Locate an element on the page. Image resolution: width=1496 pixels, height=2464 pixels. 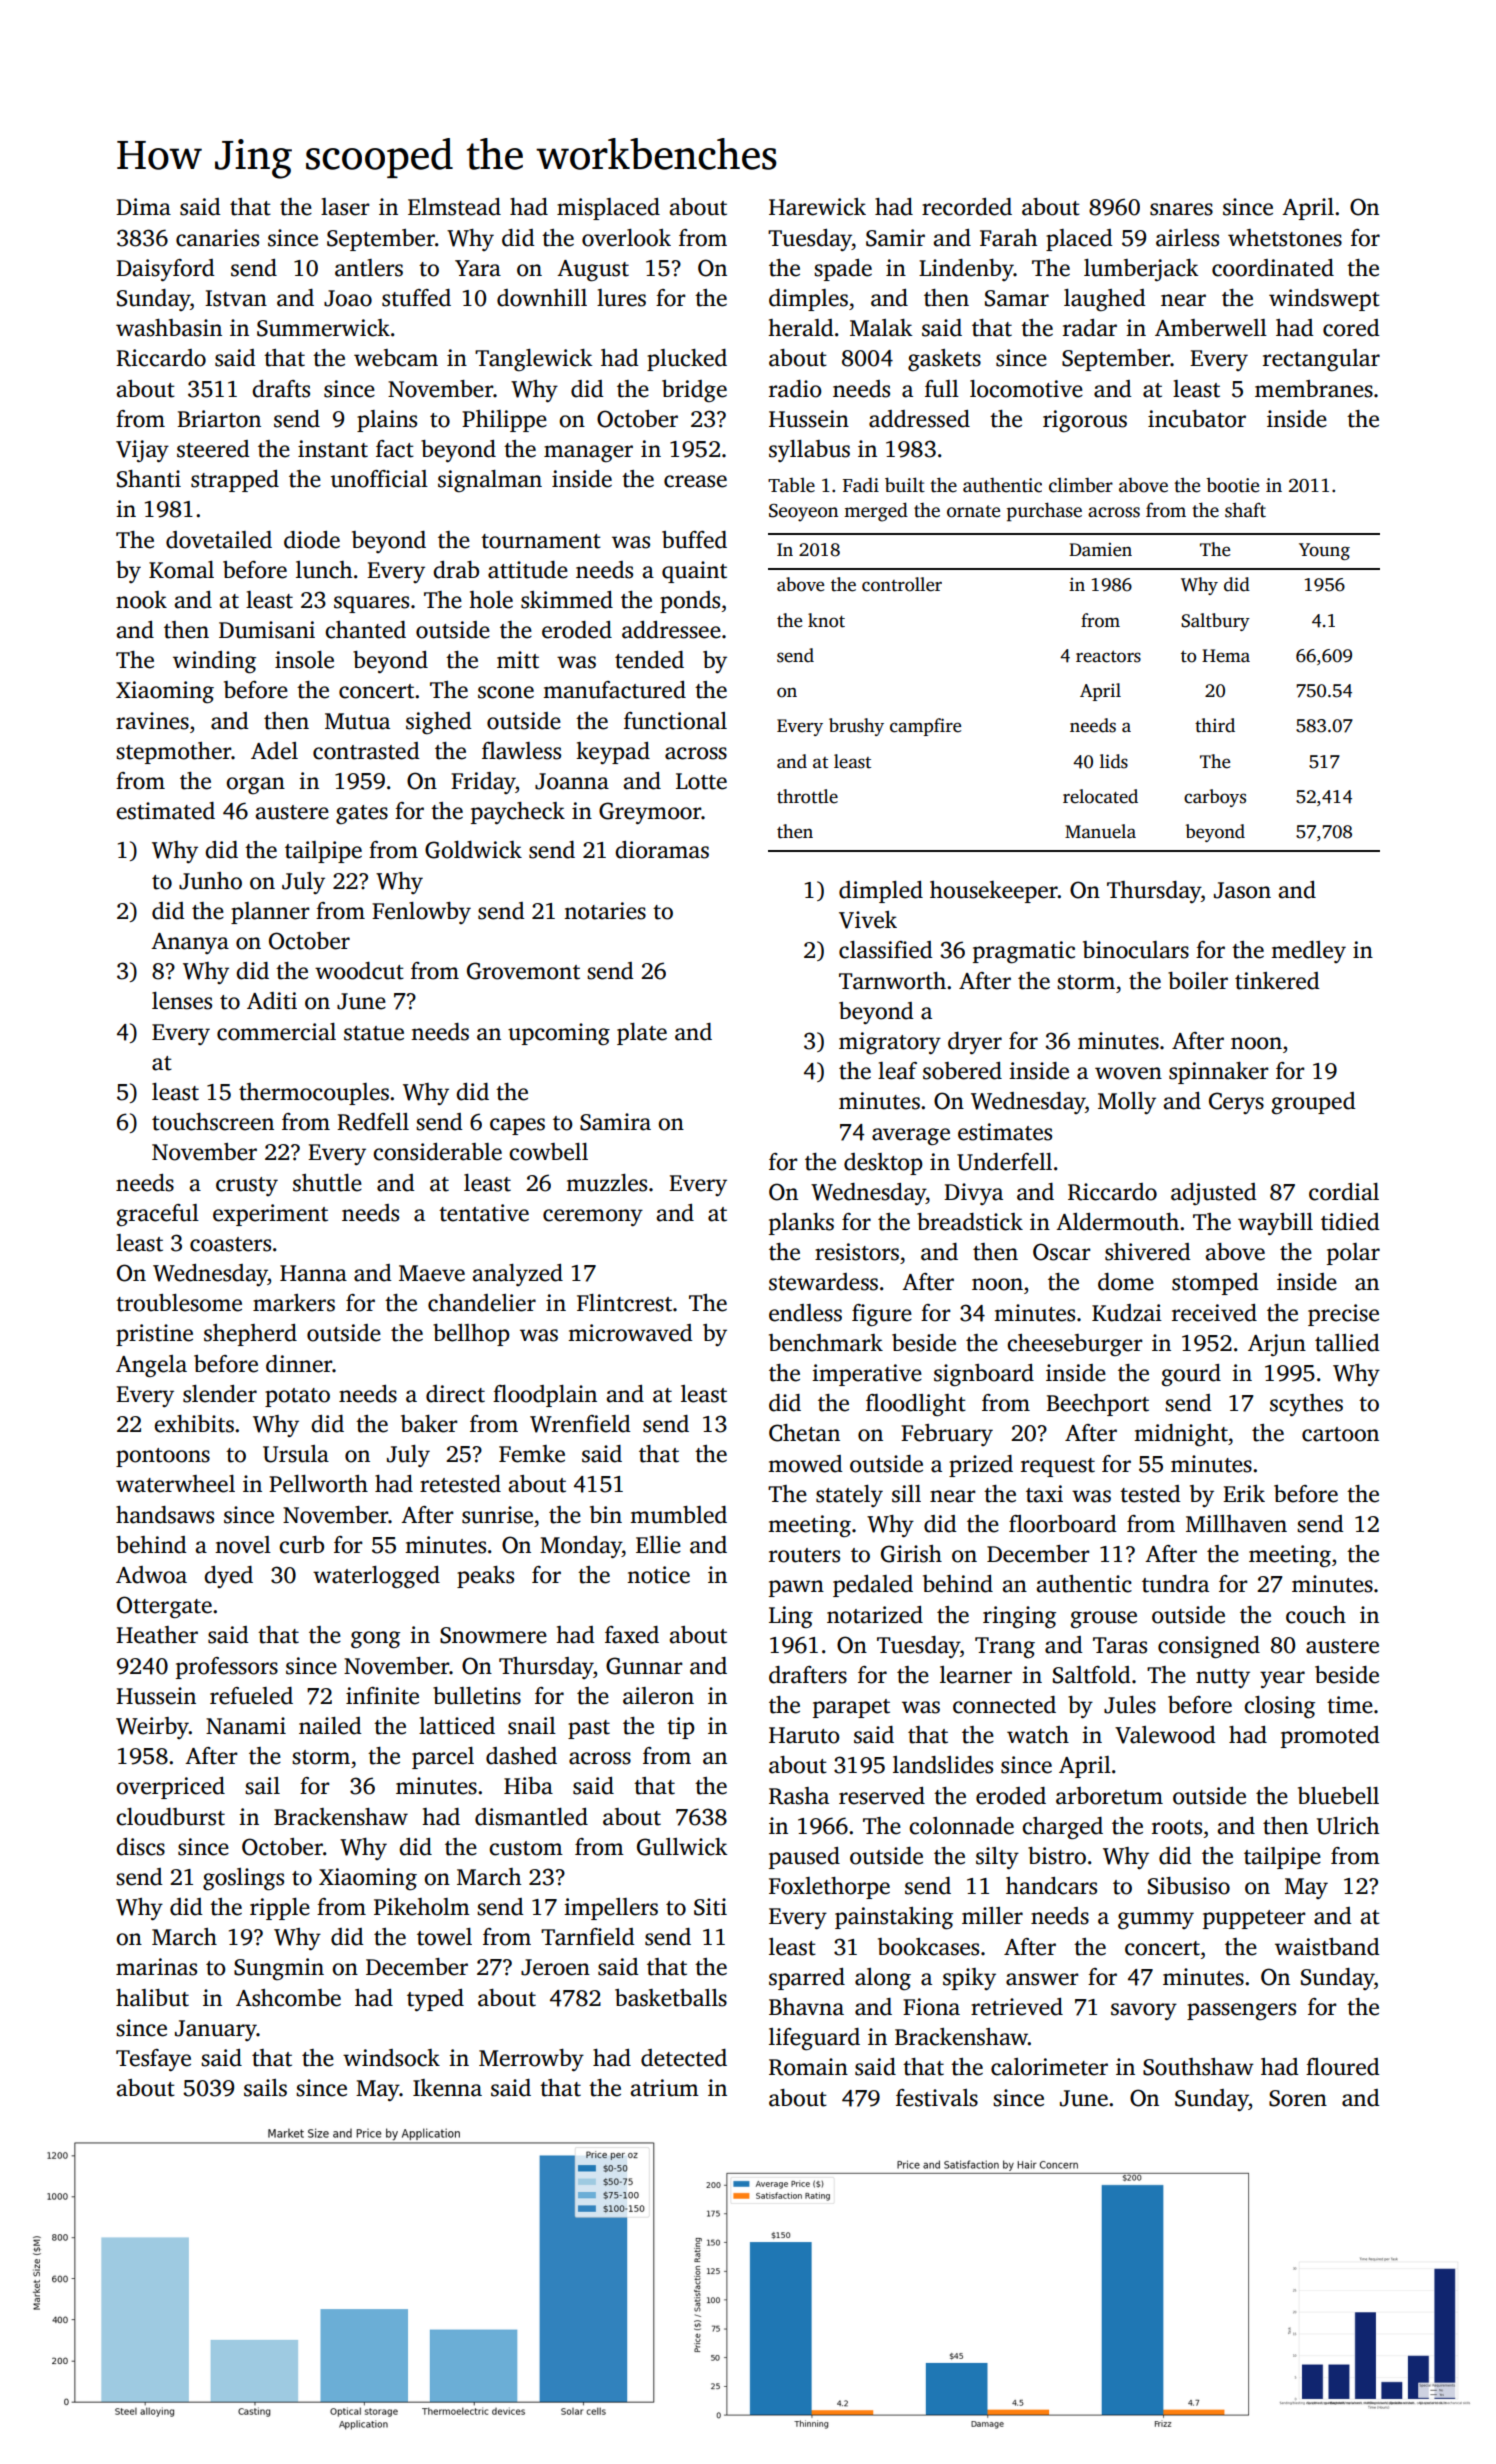
Ashcombe is located at coordinates (288, 1998).
